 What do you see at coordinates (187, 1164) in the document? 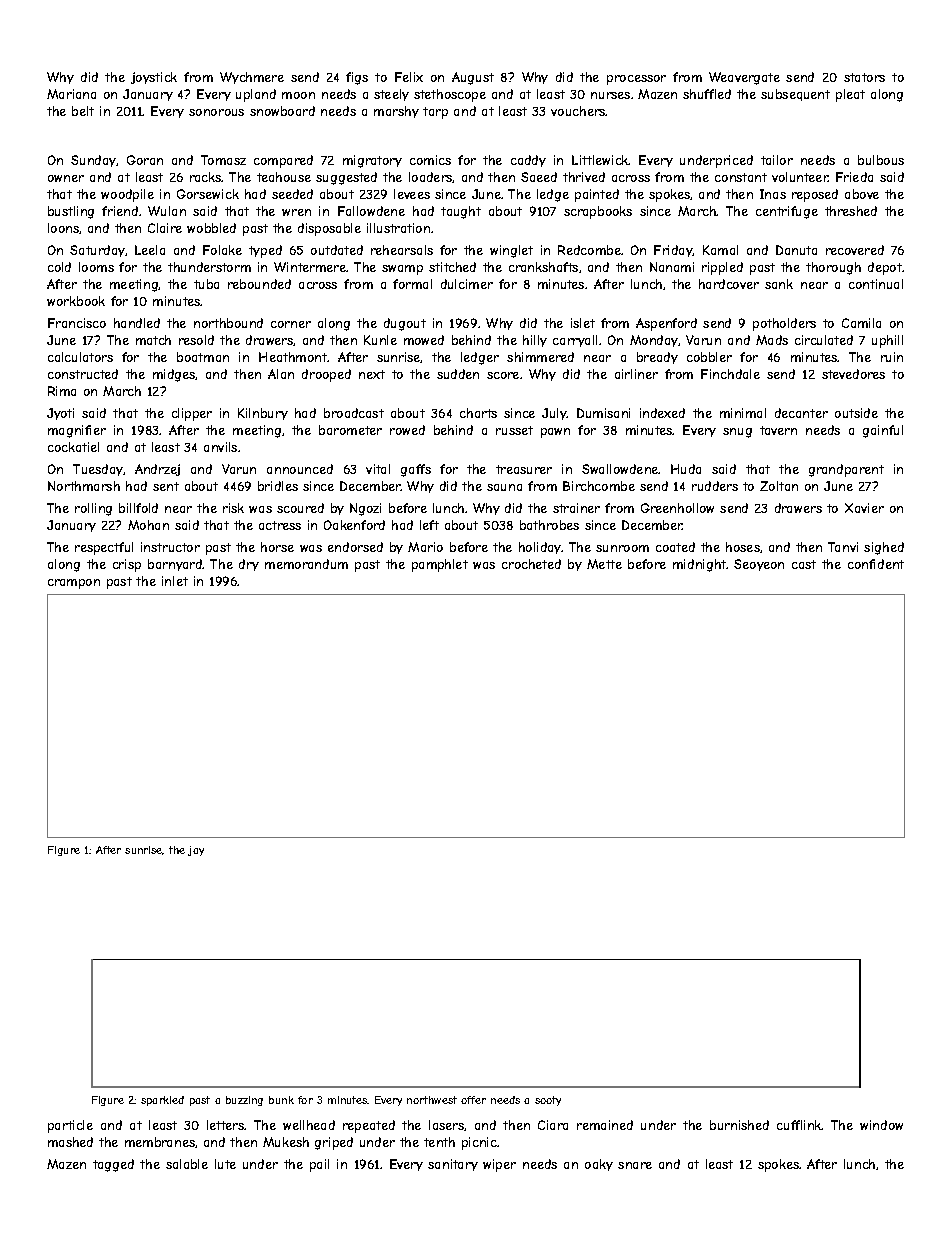
I see `salable` at bounding box center [187, 1164].
